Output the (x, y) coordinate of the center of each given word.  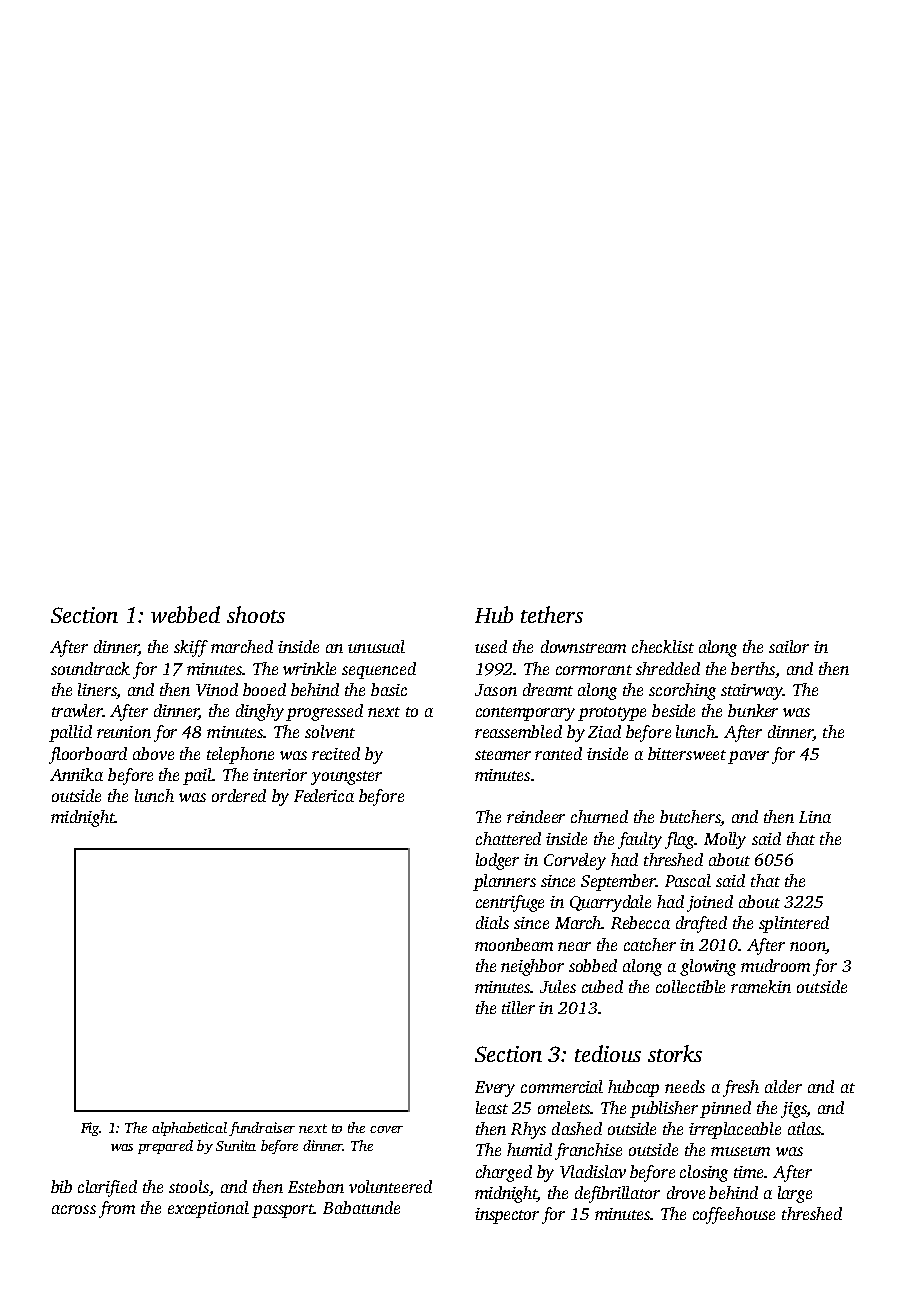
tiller (518, 1007)
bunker (753, 710)
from (117, 1209)
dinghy (260, 712)
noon (808, 946)
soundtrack (90, 668)
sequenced (379, 670)
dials (492, 922)
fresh (741, 1088)
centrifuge (510, 903)
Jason (496, 690)
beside (673, 710)
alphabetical (189, 1129)
